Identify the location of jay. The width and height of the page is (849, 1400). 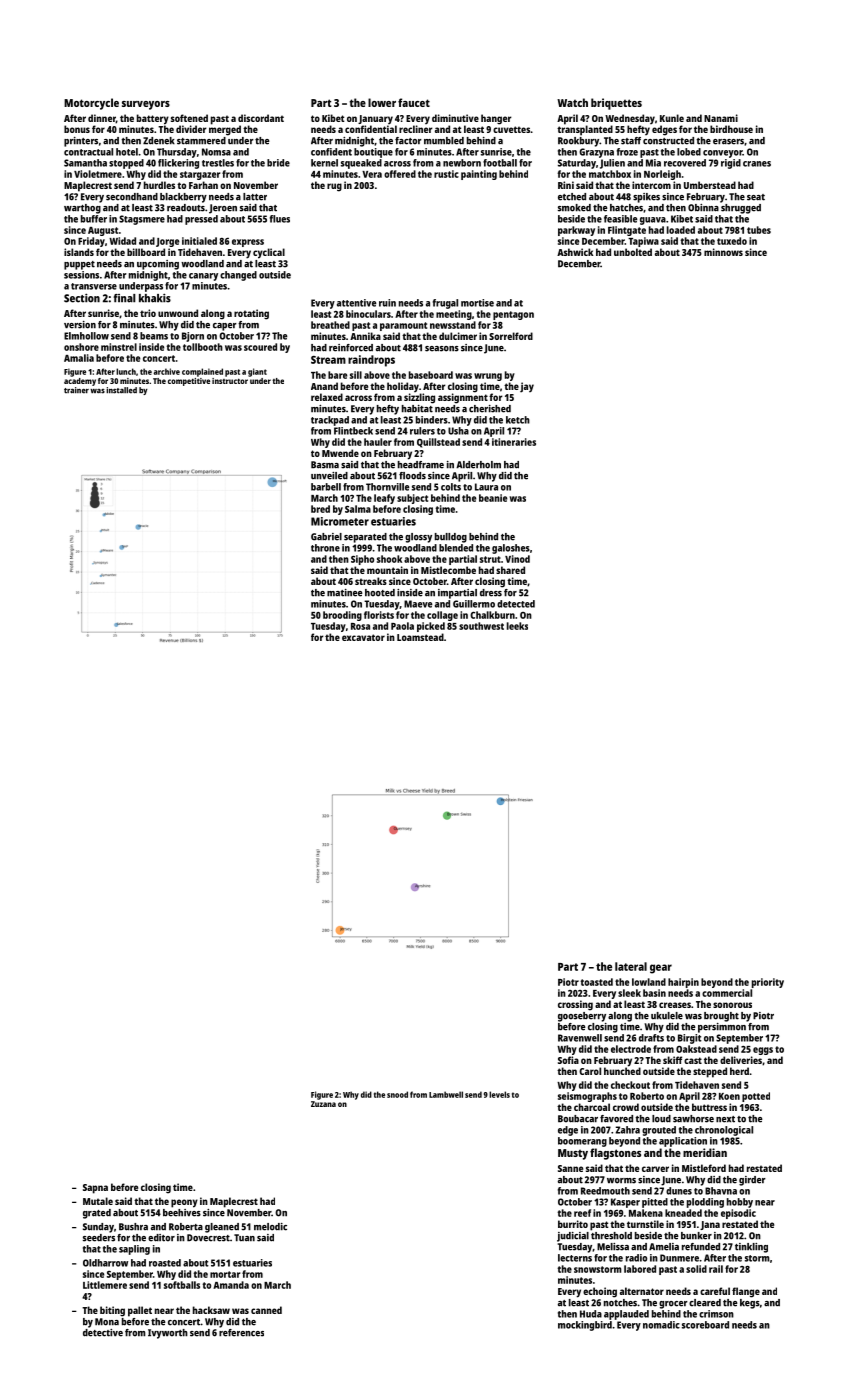
(527, 387).
